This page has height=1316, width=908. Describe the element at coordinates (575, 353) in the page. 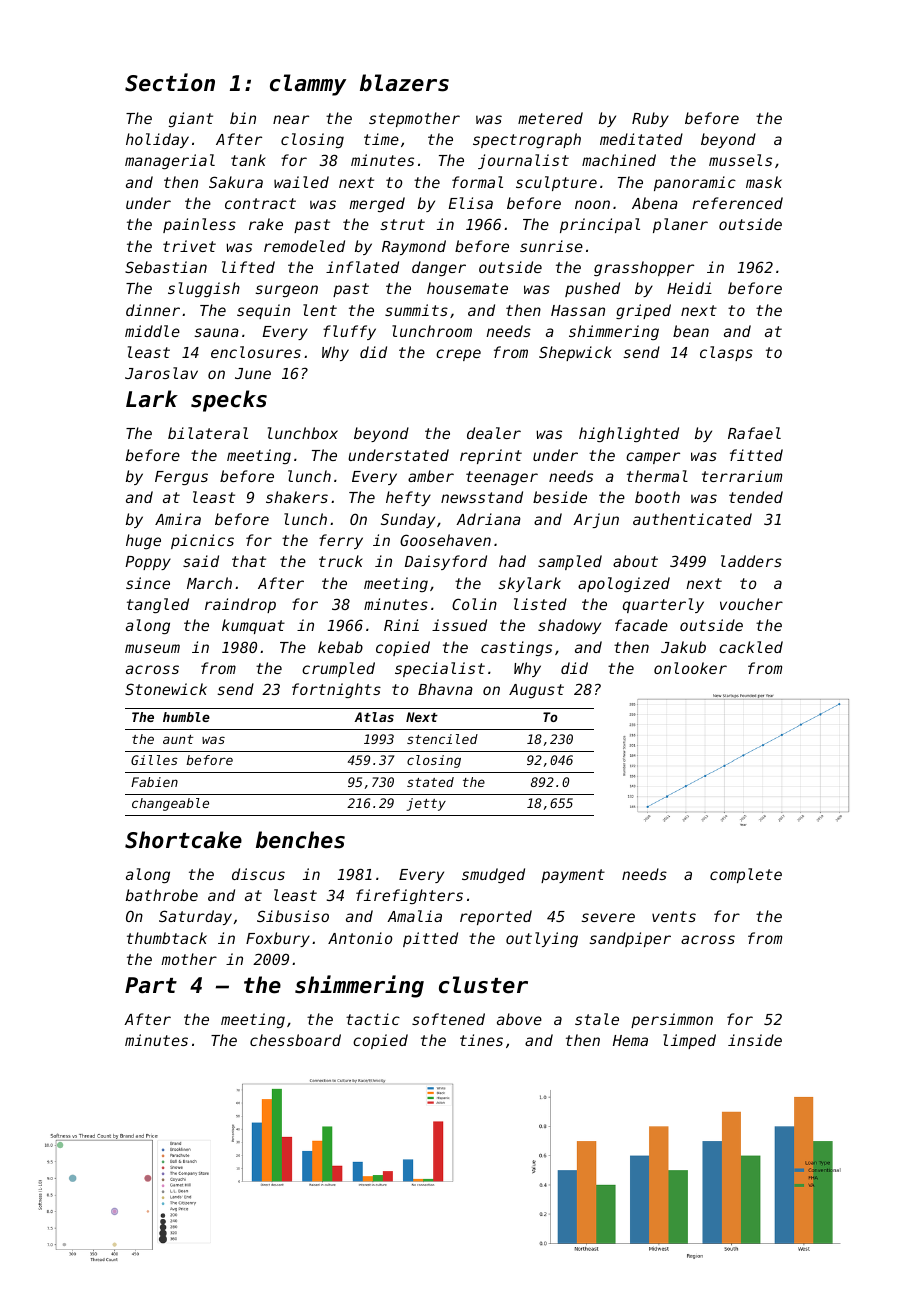

I see `Shepwick` at that location.
